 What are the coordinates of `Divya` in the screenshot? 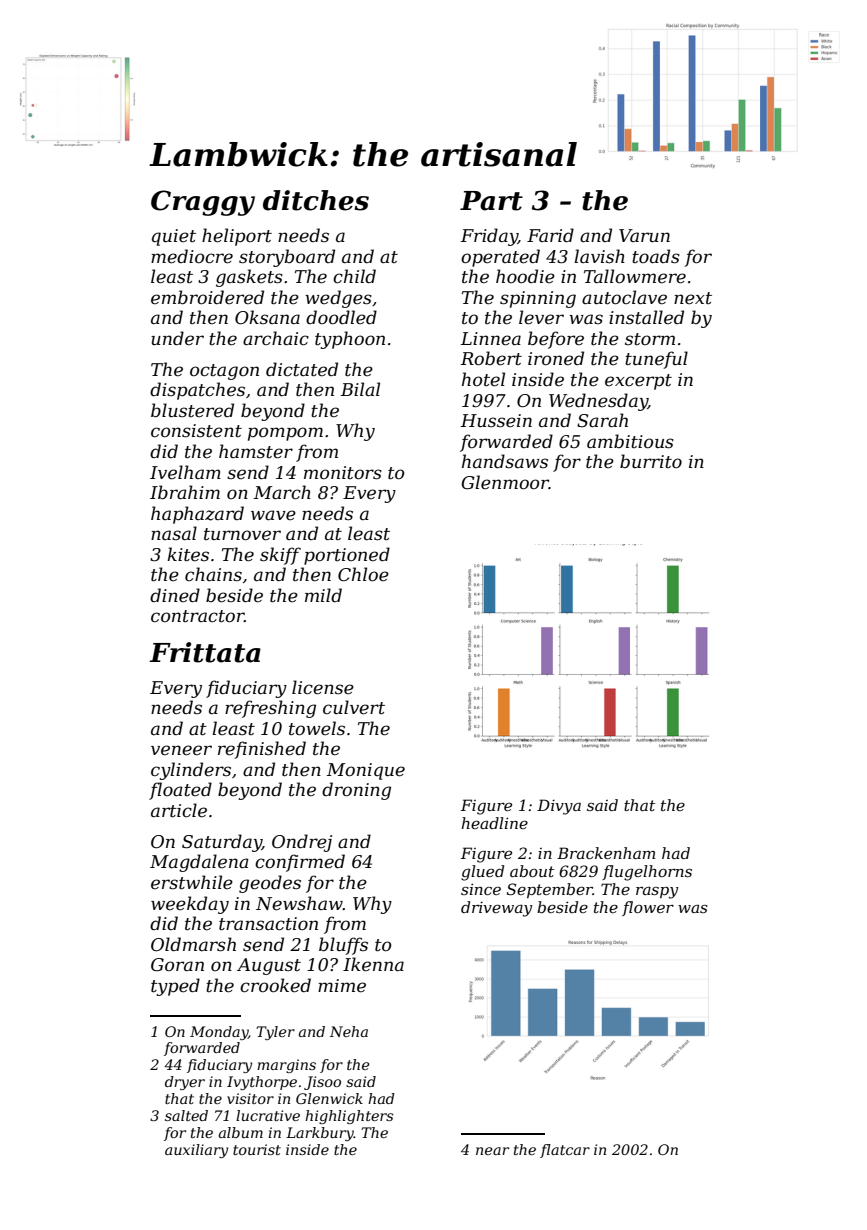 It's located at (559, 807).
